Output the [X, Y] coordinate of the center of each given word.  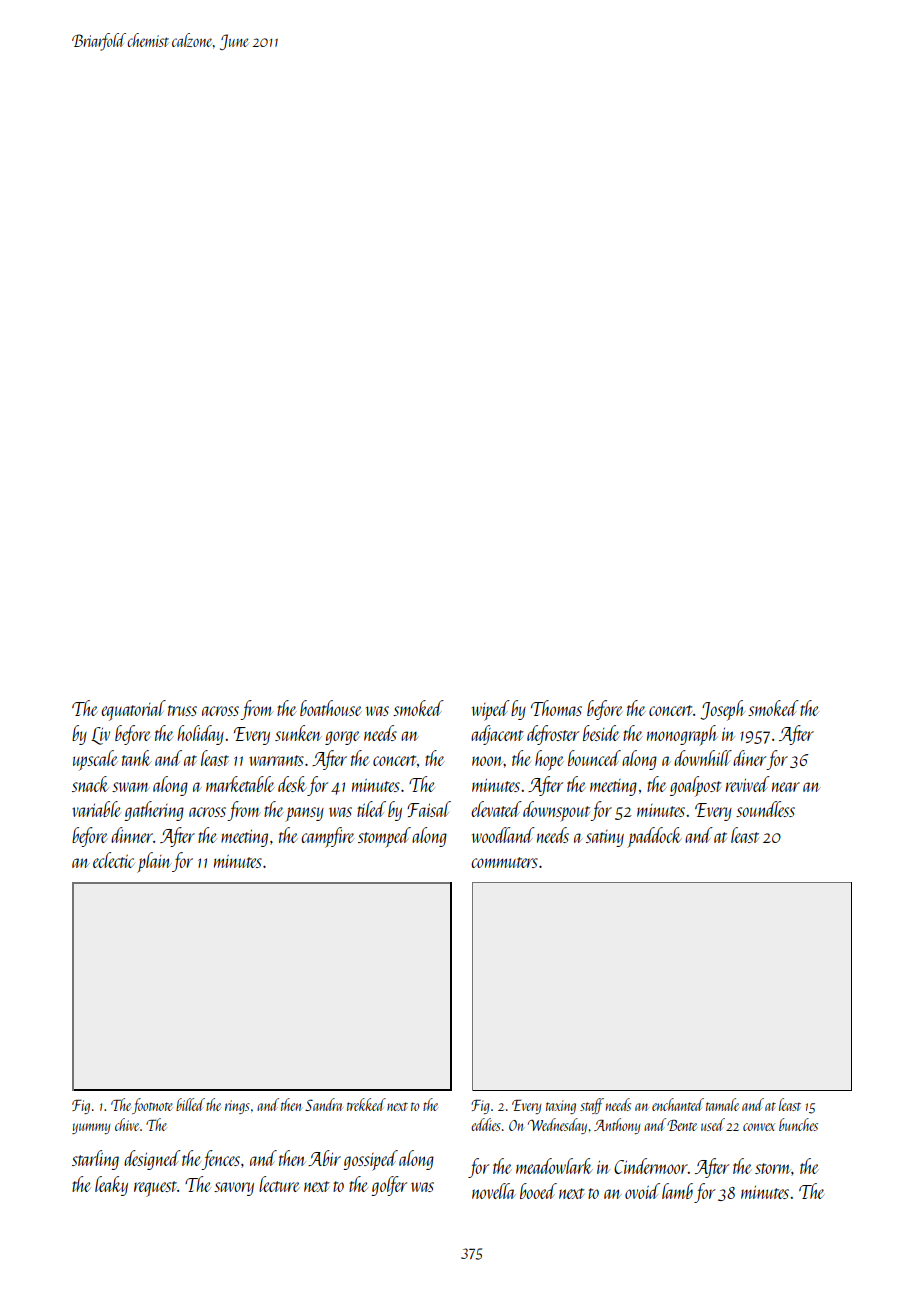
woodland [503, 835]
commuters [504, 862]
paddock [654, 837]
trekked [366, 1104]
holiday [200, 735]
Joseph [722, 710]
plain [154, 862]
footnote [152, 1106]
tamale [722, 1104]
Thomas [556, 708]
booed [538, 1191]
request [155, 1189]
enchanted [678, 1104]
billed [190, 1104]
